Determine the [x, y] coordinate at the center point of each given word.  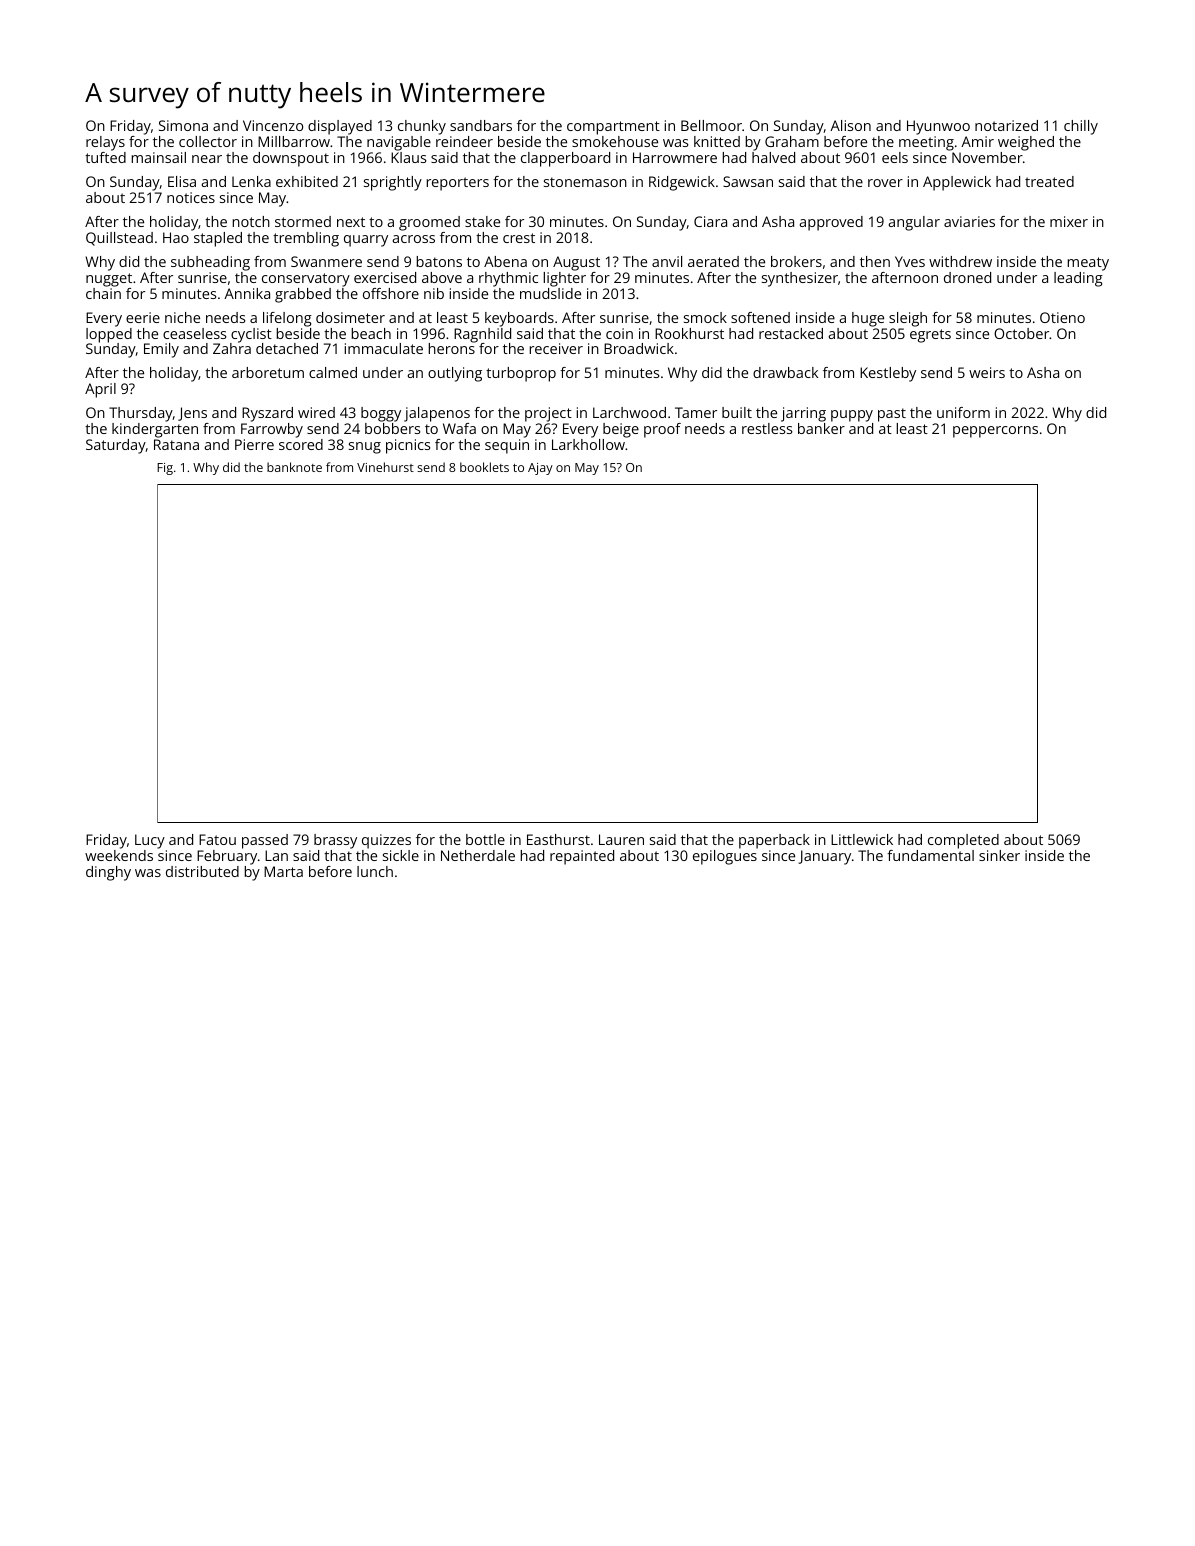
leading [1078, 279]
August [576, 263]
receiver [556, 348]
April [100, 390]
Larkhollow [588, 444]
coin [619, 333]
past [892, 415]
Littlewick [862, 839]
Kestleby [888, 374]
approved [831, 223]
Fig [165, 469]
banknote [294, 467]
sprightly [393, 183]
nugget [109, 280]
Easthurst [558, 839]
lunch [375, 871]
